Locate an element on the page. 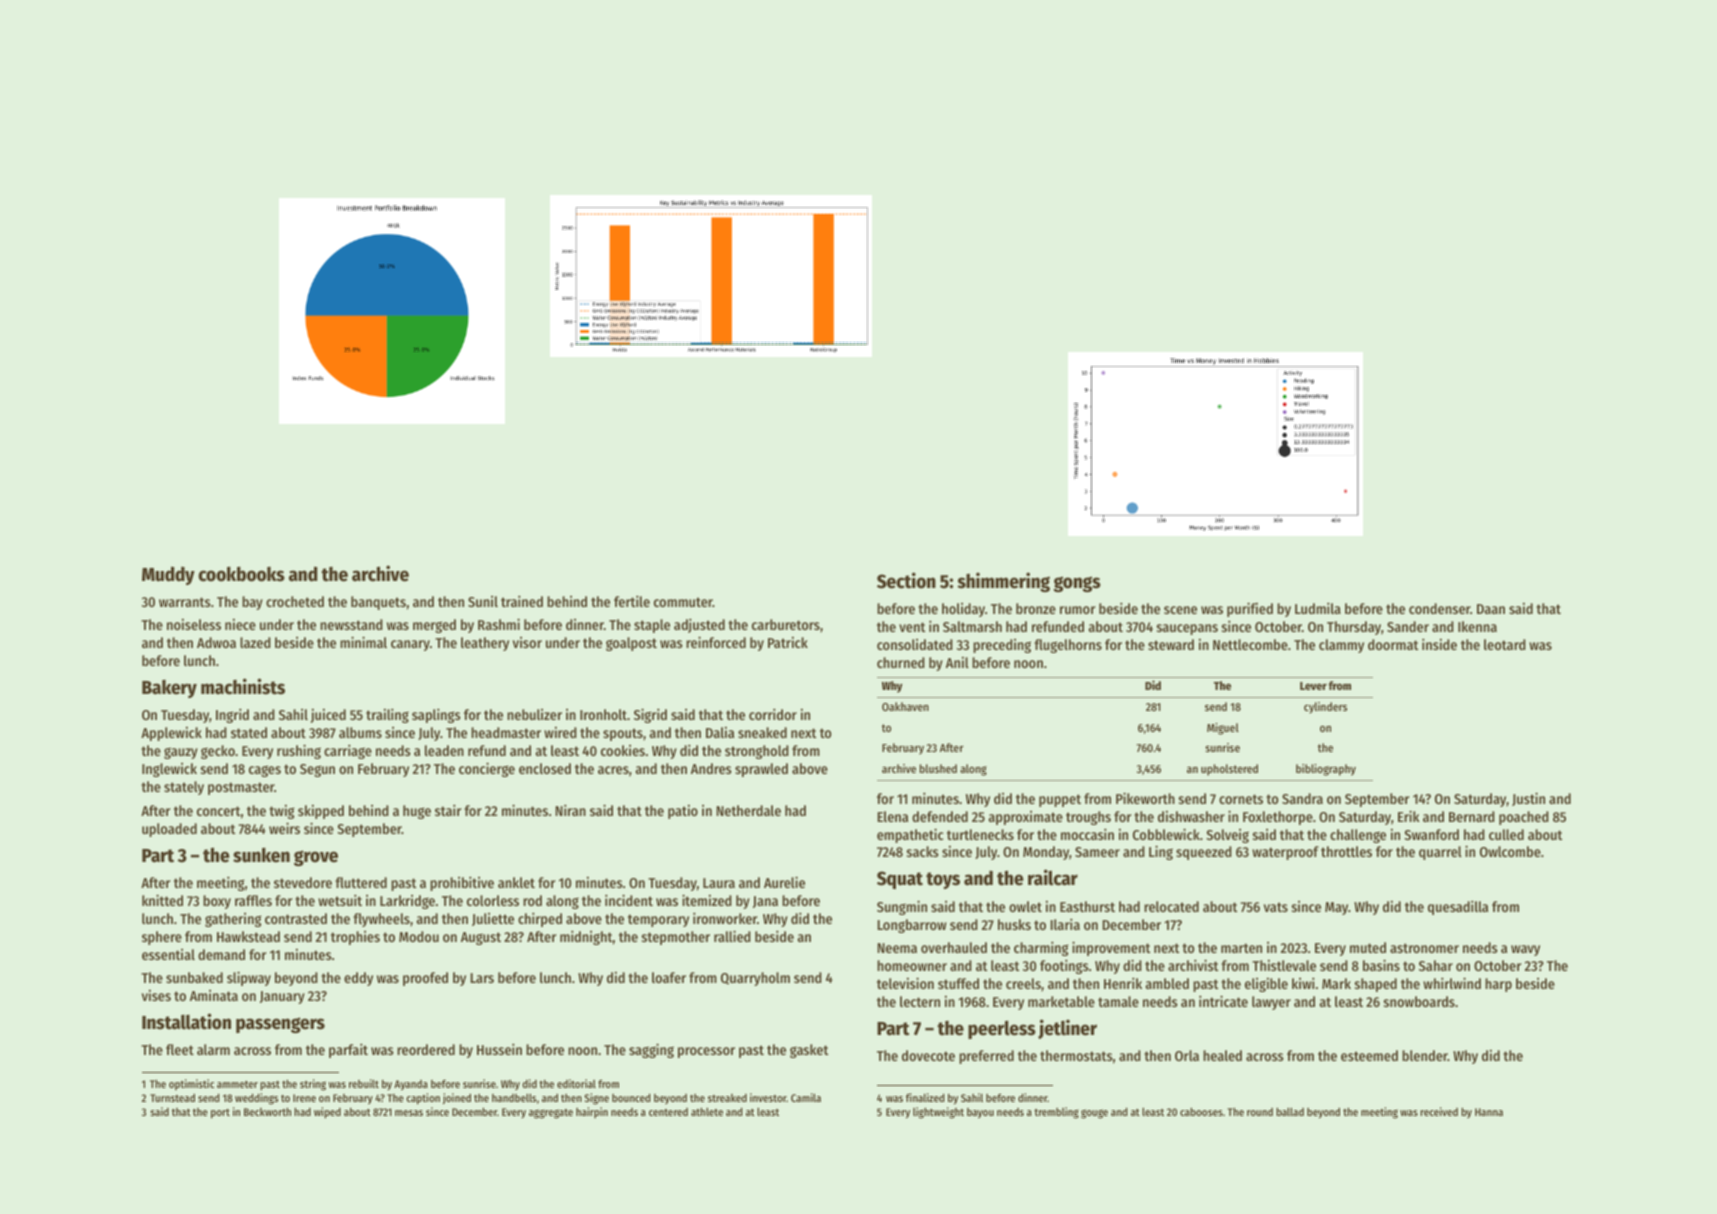 The width and height of the image is (1717, 1214). jetliner is located at coordinates (1067, 1029).
